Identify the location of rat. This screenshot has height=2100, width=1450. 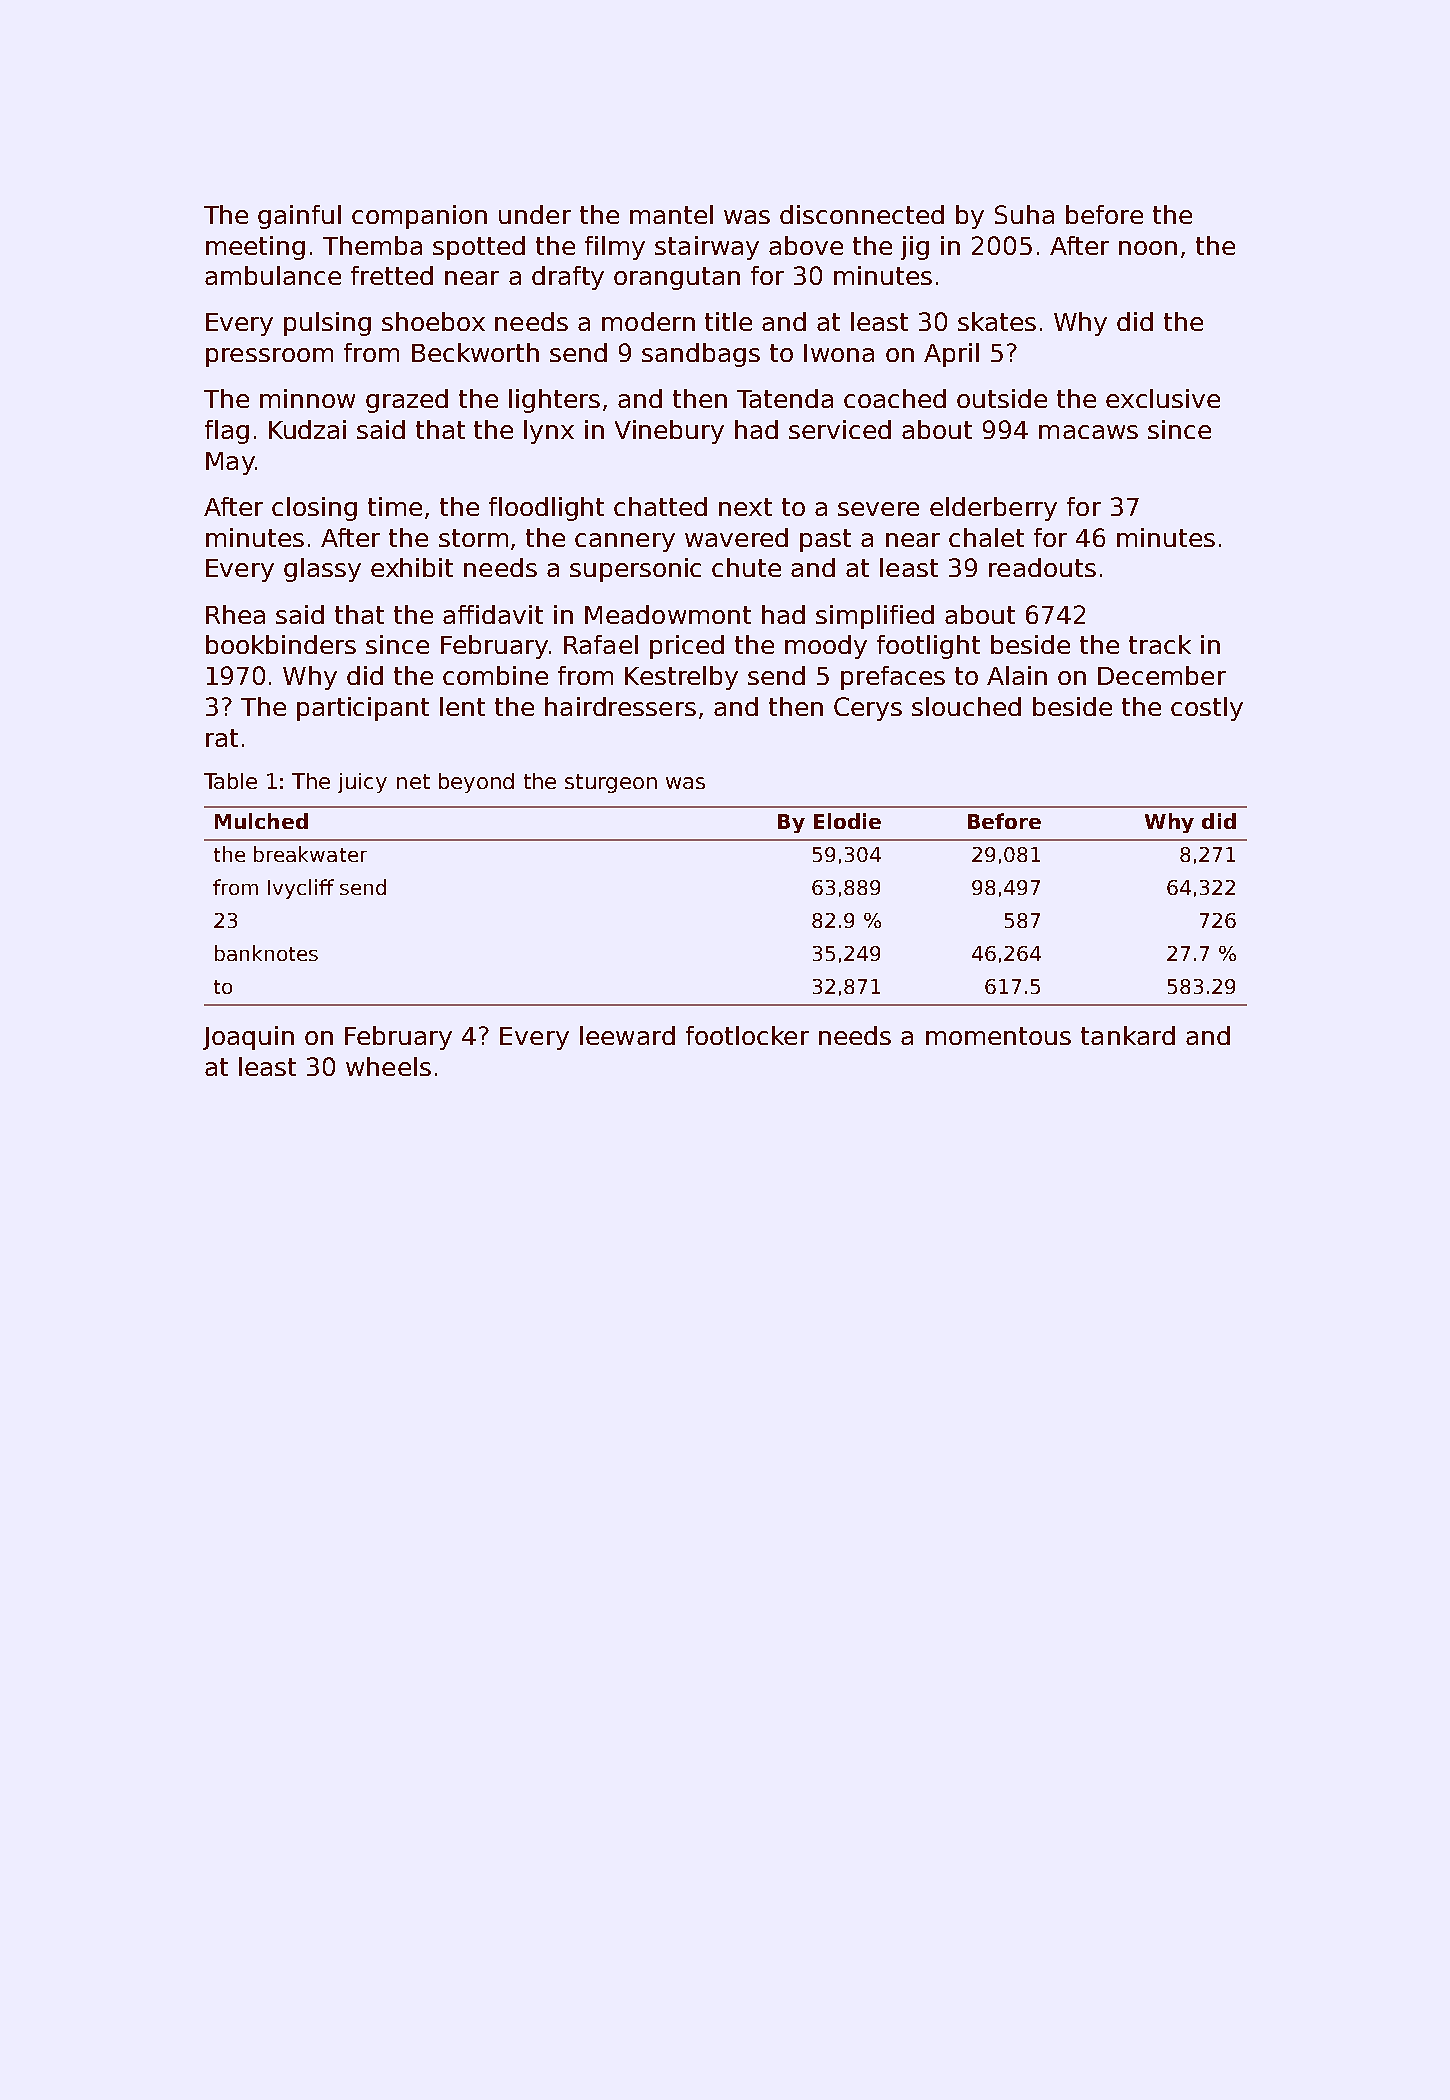
(222, 738).
